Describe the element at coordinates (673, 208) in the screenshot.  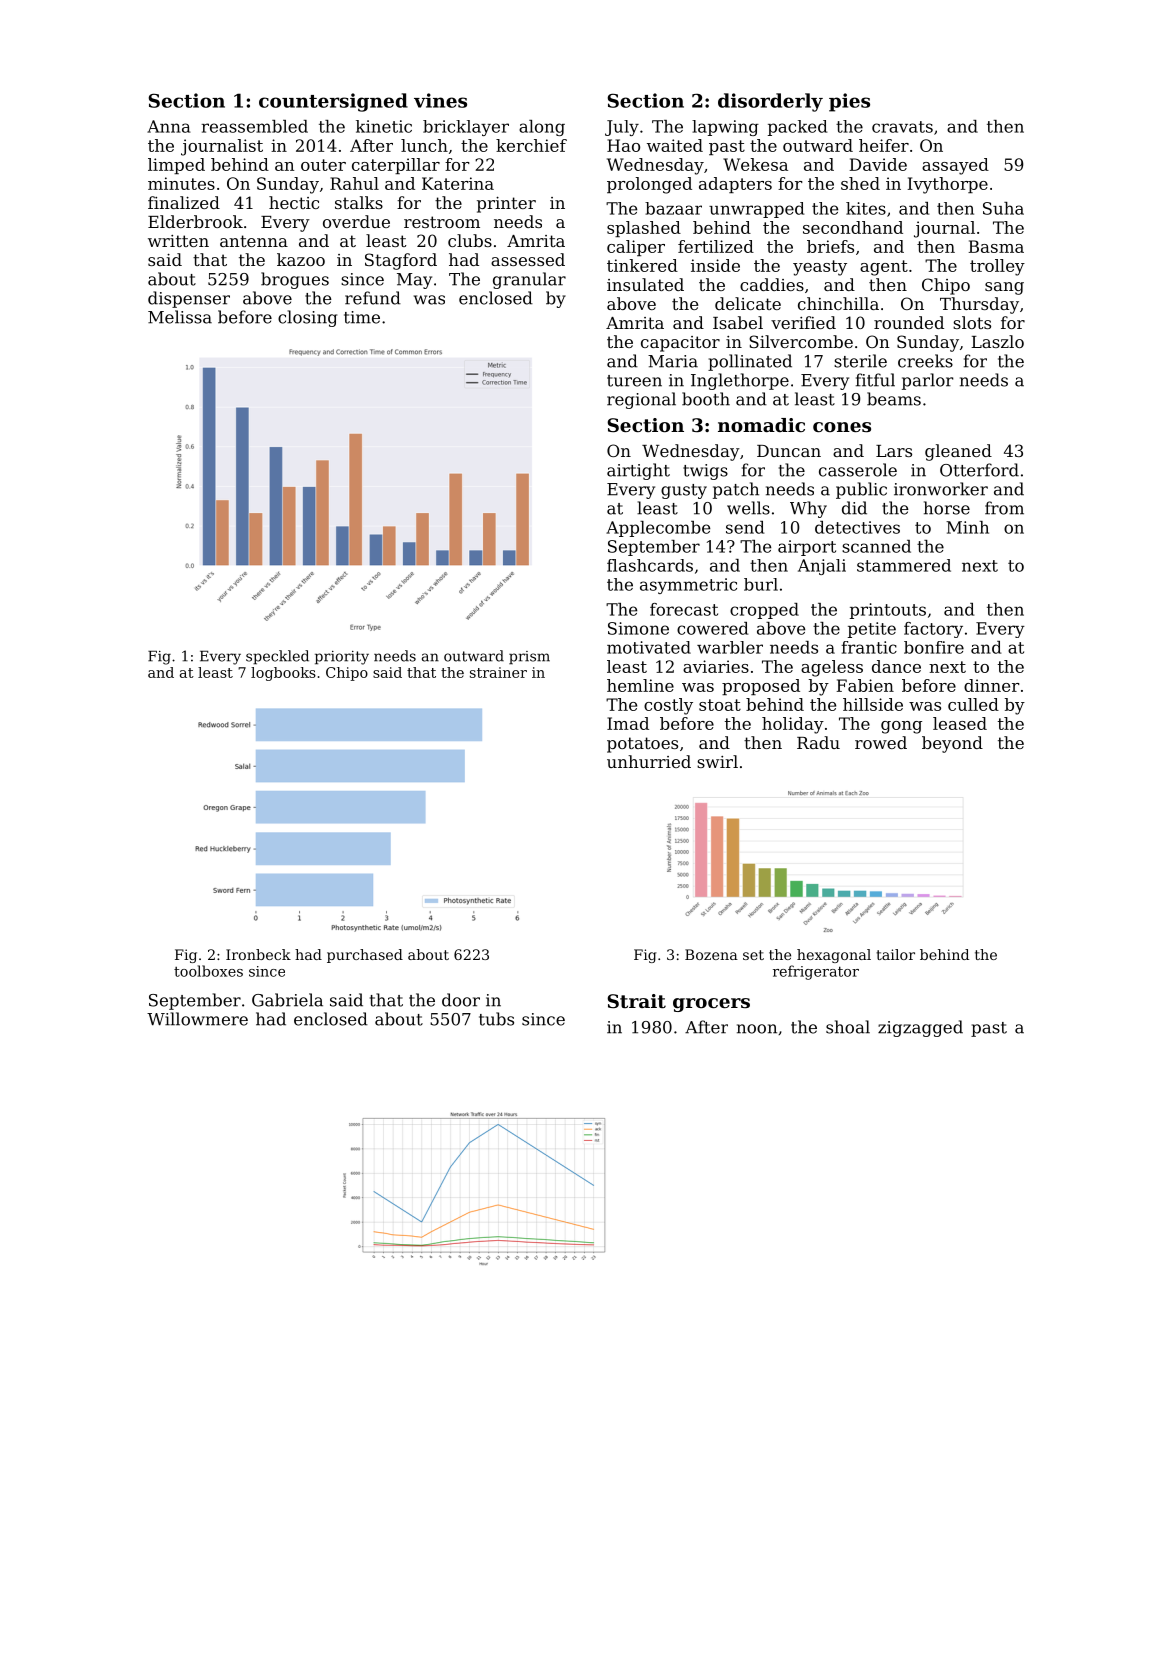
I see `bazaar` at that location.
